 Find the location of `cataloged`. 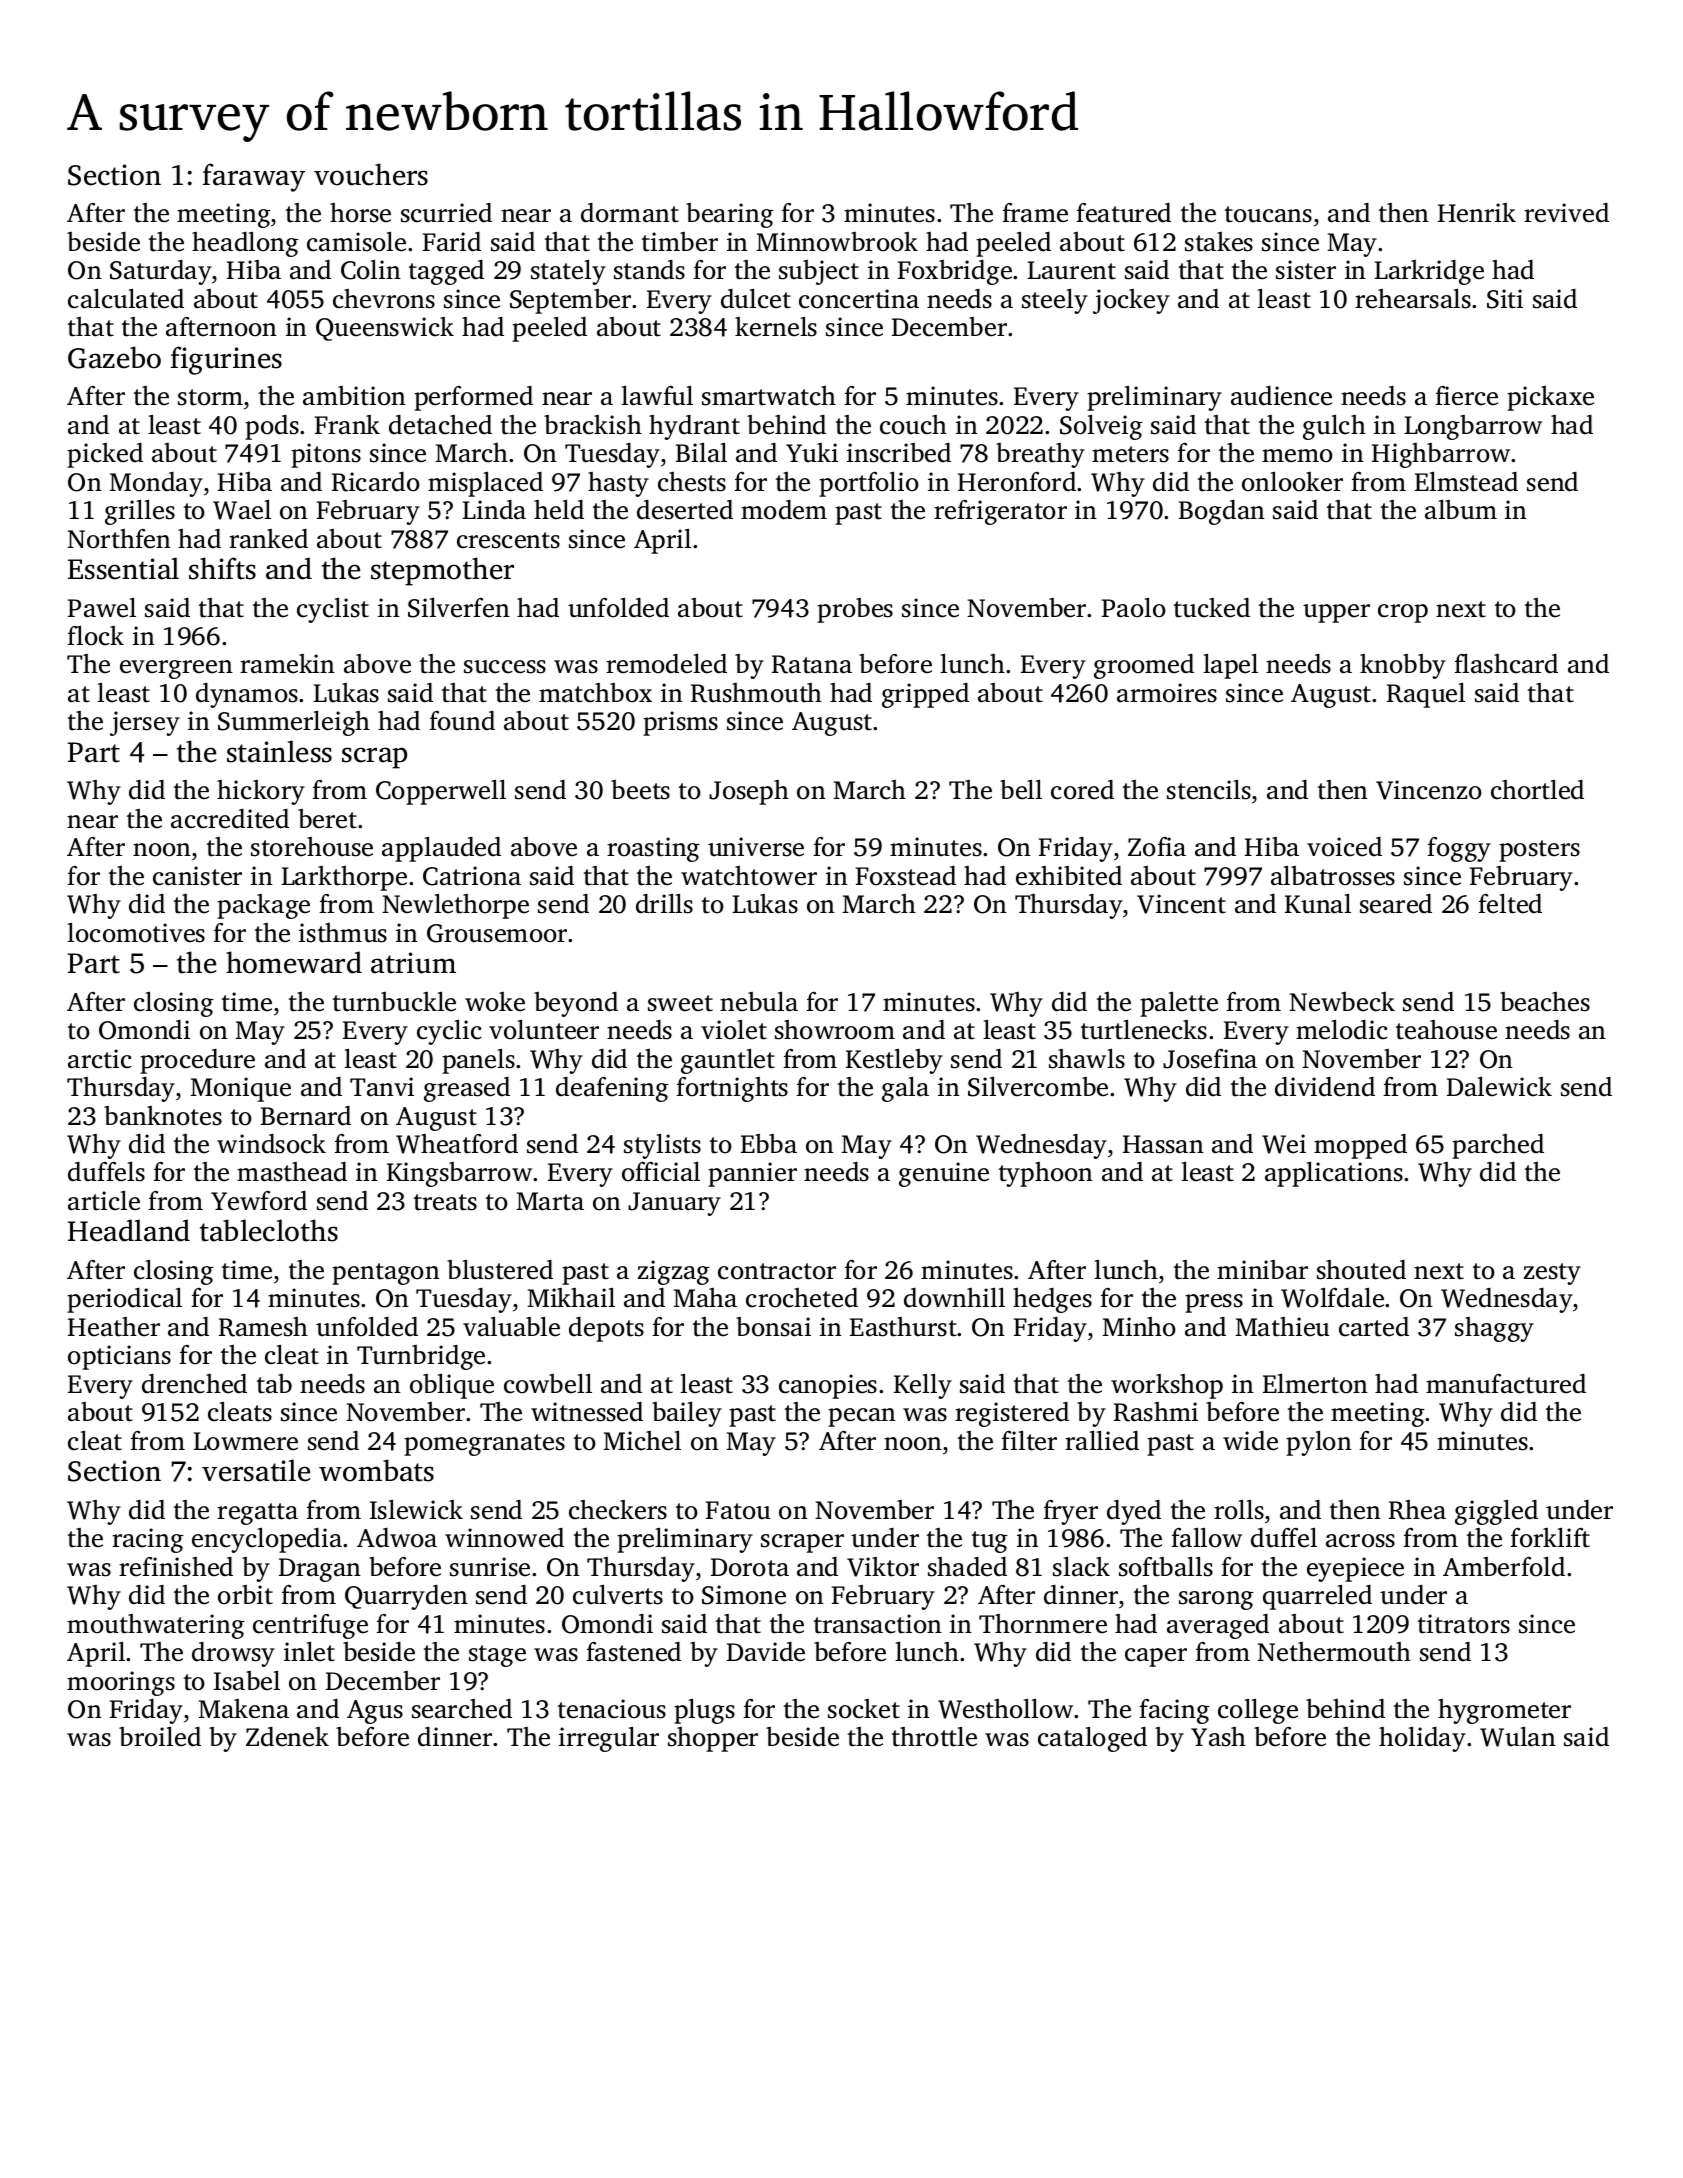

cataloged is located at coordinates (1092, 1739).
